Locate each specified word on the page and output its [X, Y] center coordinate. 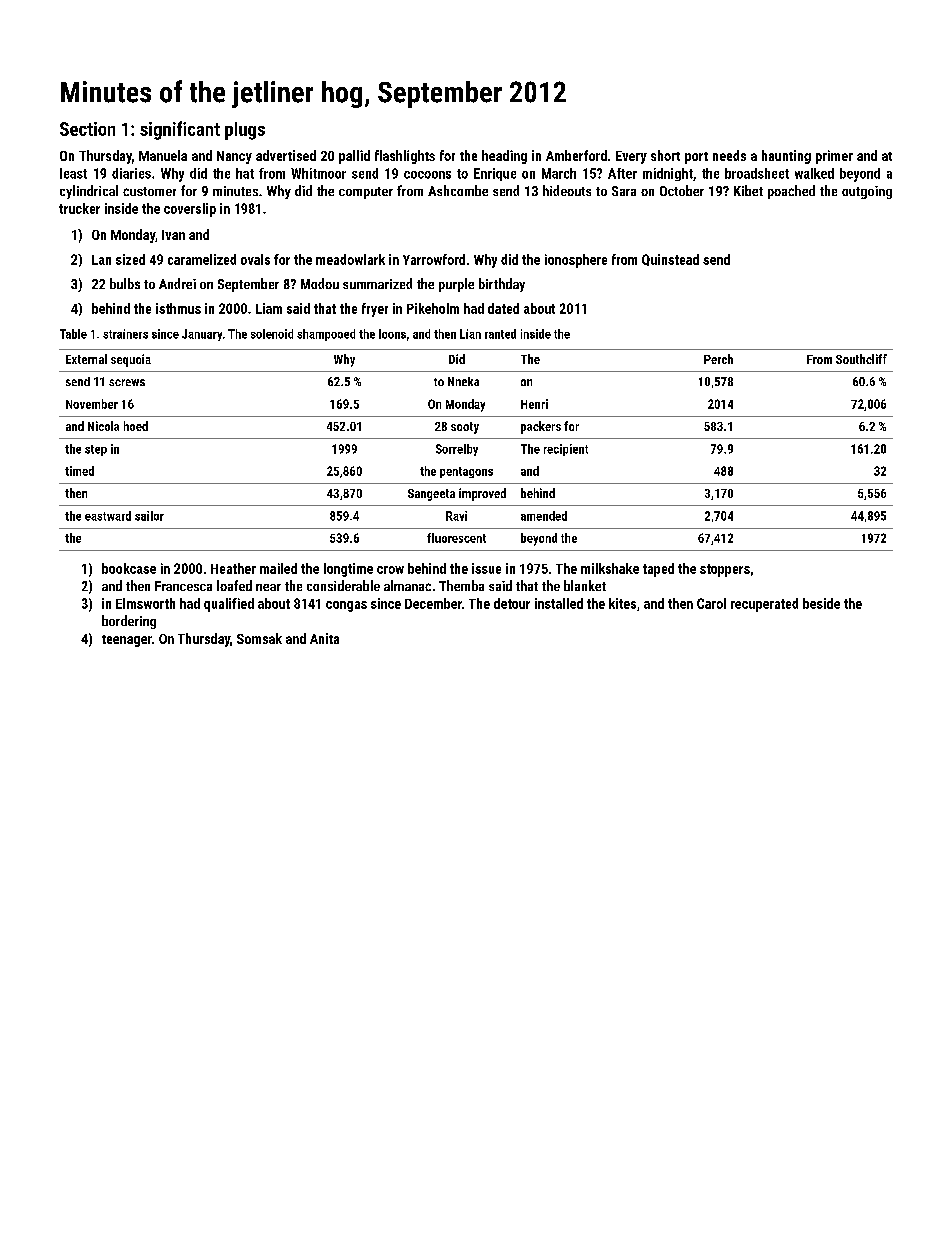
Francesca [183, 586]
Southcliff [861, 359]
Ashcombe [458, 190]
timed [79, 471]
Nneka [463, 381]
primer [834, 157]
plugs [245, 131]
